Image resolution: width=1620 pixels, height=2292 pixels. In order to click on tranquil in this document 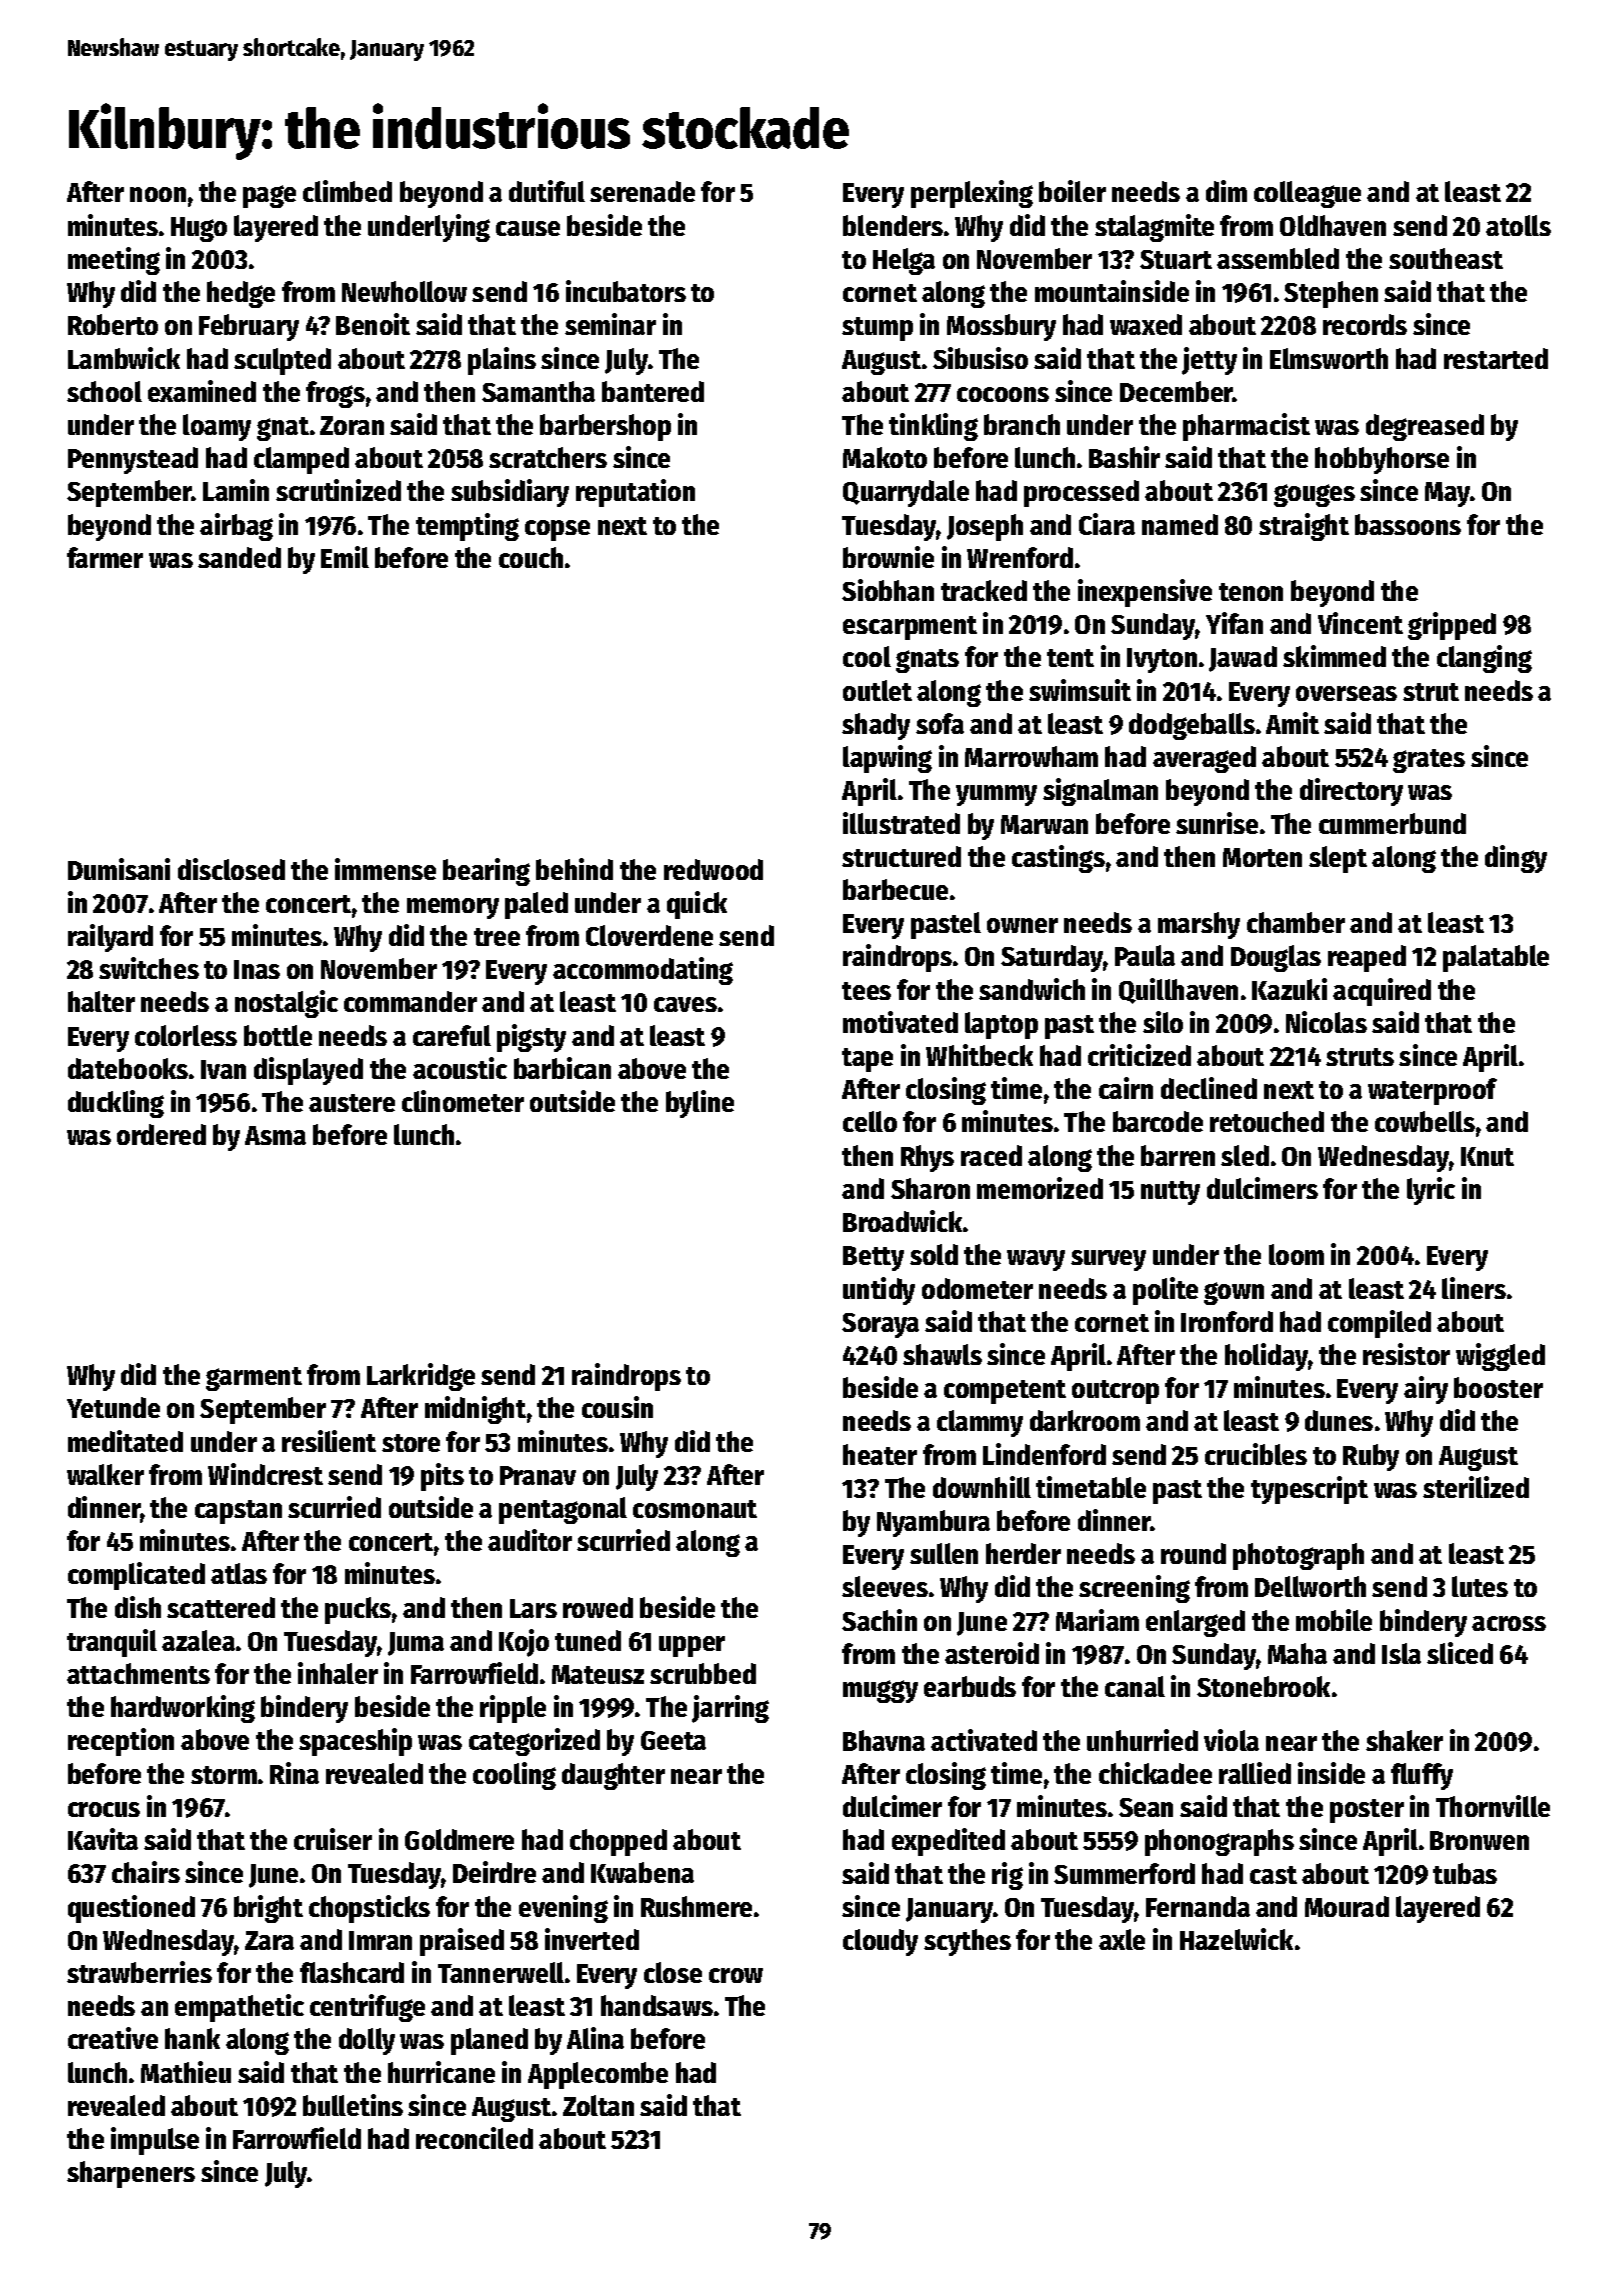, I will do `click(112, 1643)`.
